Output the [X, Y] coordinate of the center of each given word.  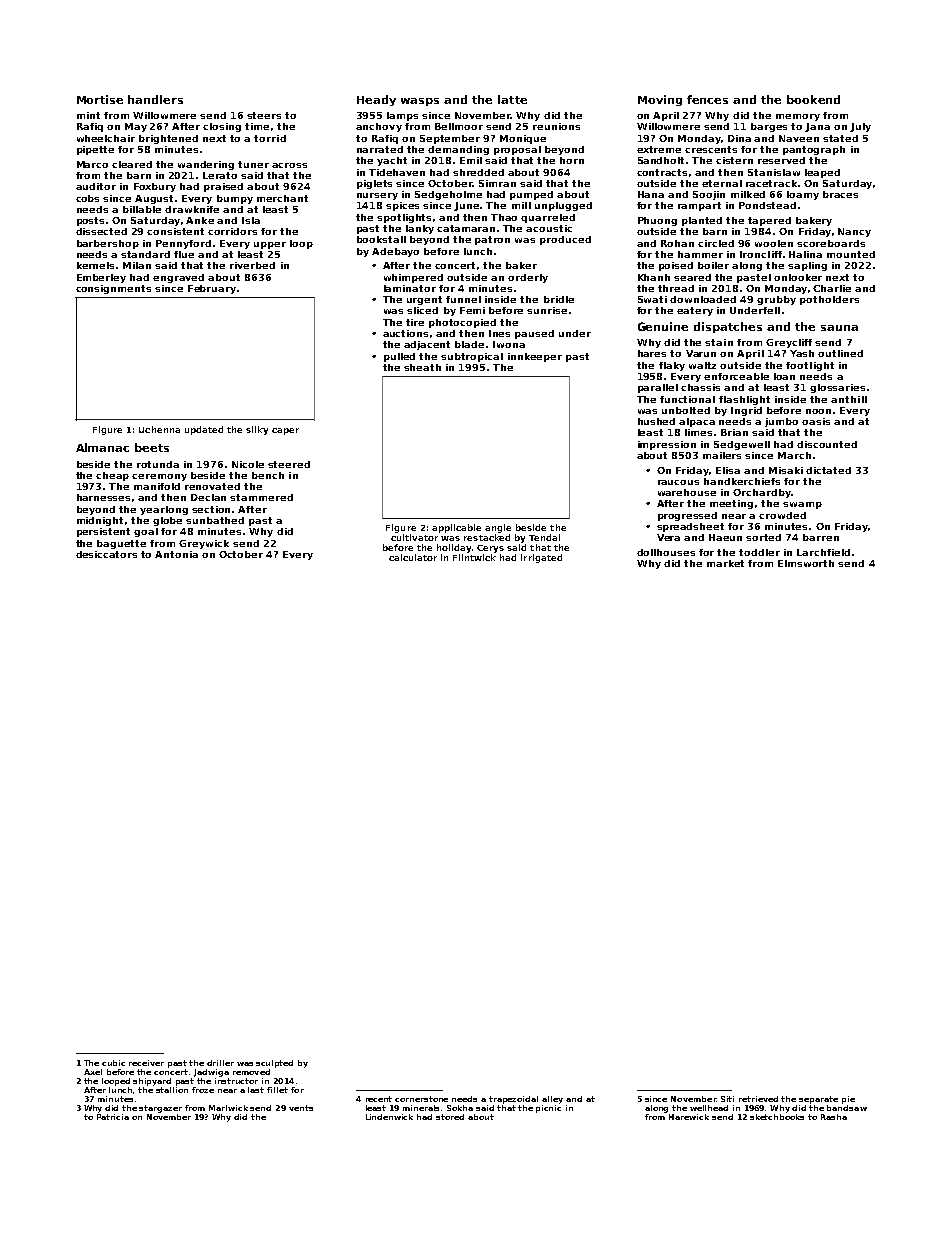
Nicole [248, 464]
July [860, 127]
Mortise [100, 99]
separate [818, 1100]
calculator [413, 557]
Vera [668, 537]
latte [512, 99]
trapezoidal [513, 1100]
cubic [113, 1063]
